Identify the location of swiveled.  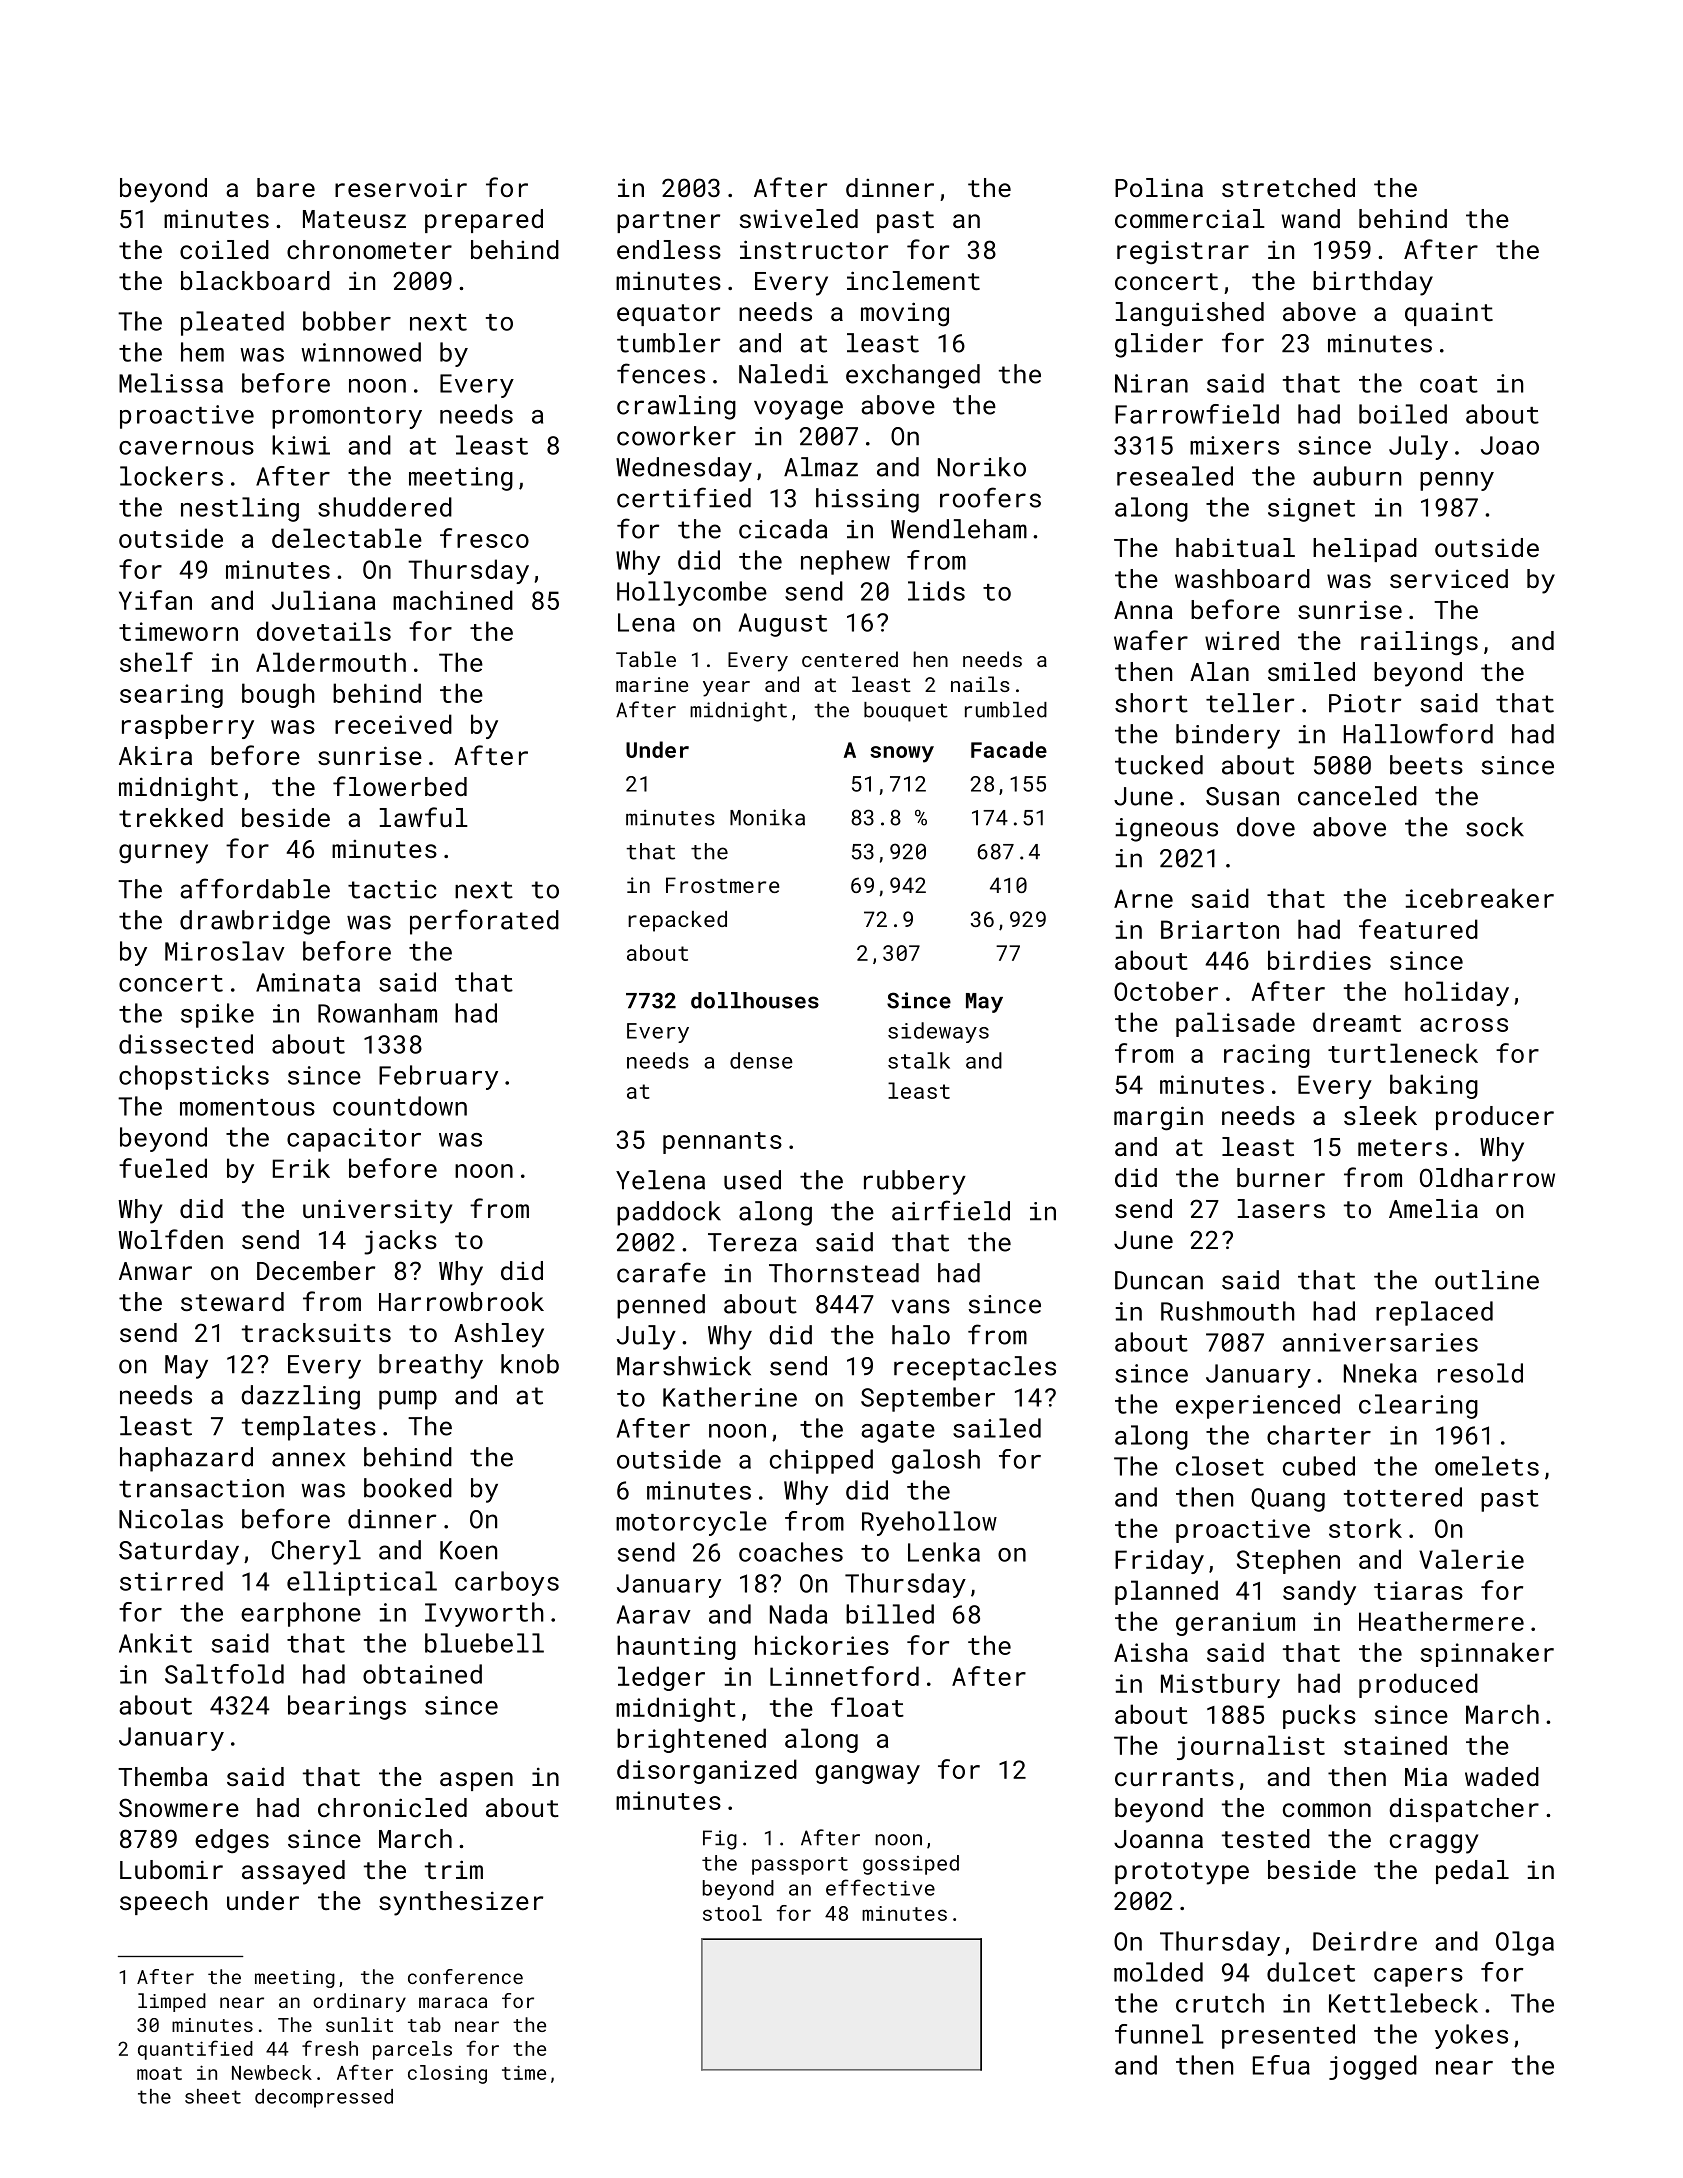
(799, 218).
